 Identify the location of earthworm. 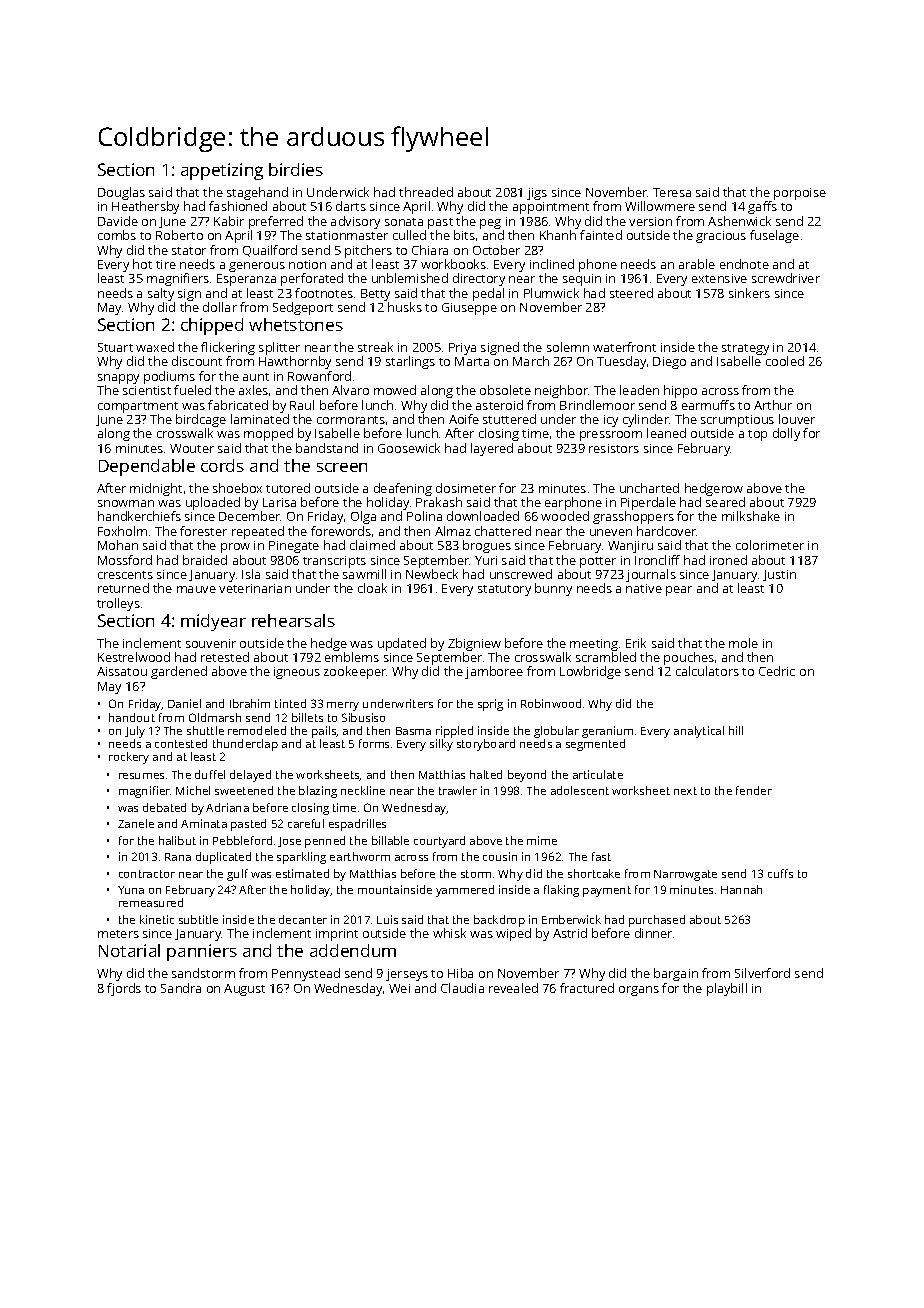
(360, 856).
